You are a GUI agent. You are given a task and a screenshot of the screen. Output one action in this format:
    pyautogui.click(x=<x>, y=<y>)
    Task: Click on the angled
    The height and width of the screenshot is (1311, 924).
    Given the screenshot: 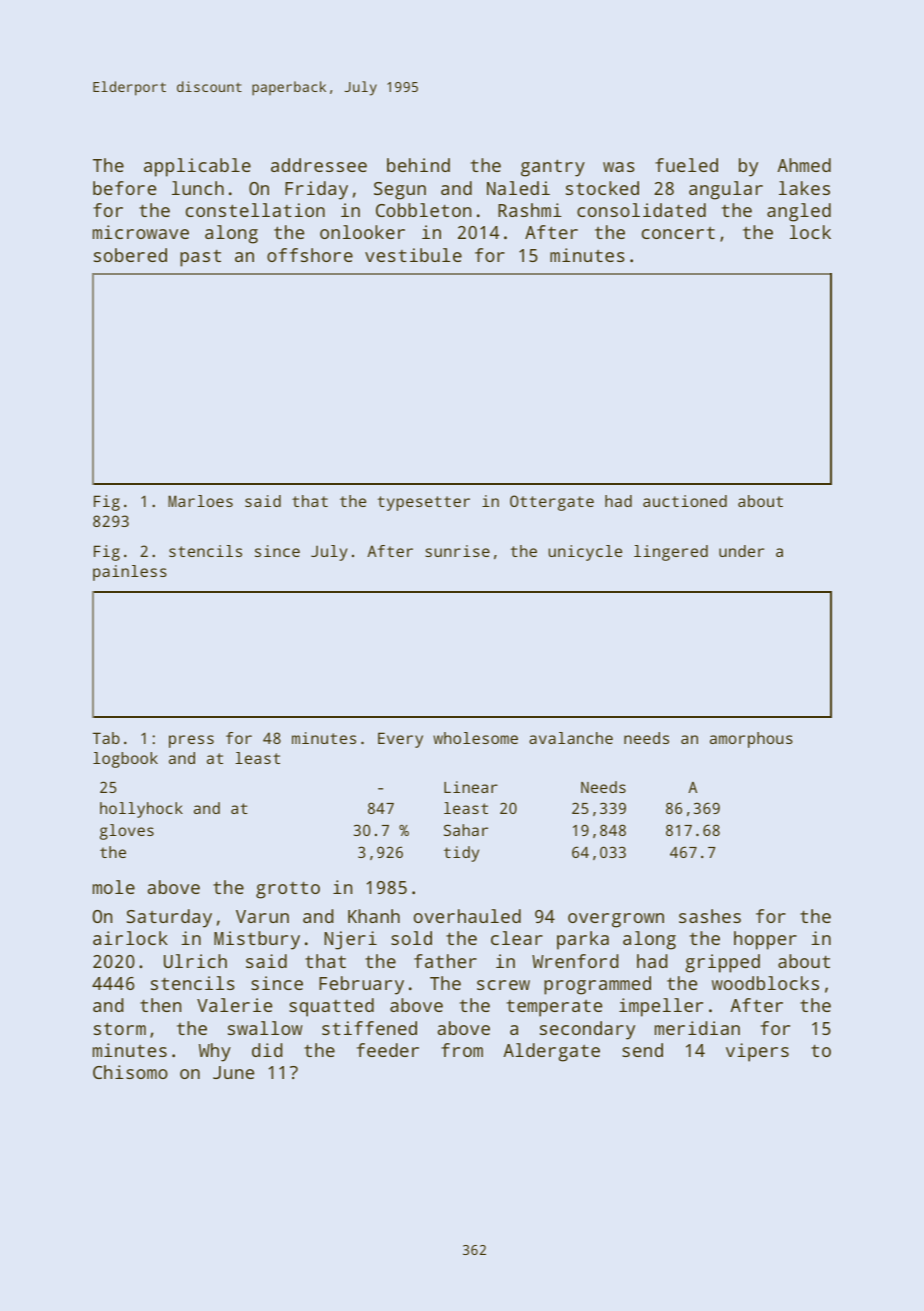 What is the action you would take?
    pyautogui.click(x=799, y=212)
